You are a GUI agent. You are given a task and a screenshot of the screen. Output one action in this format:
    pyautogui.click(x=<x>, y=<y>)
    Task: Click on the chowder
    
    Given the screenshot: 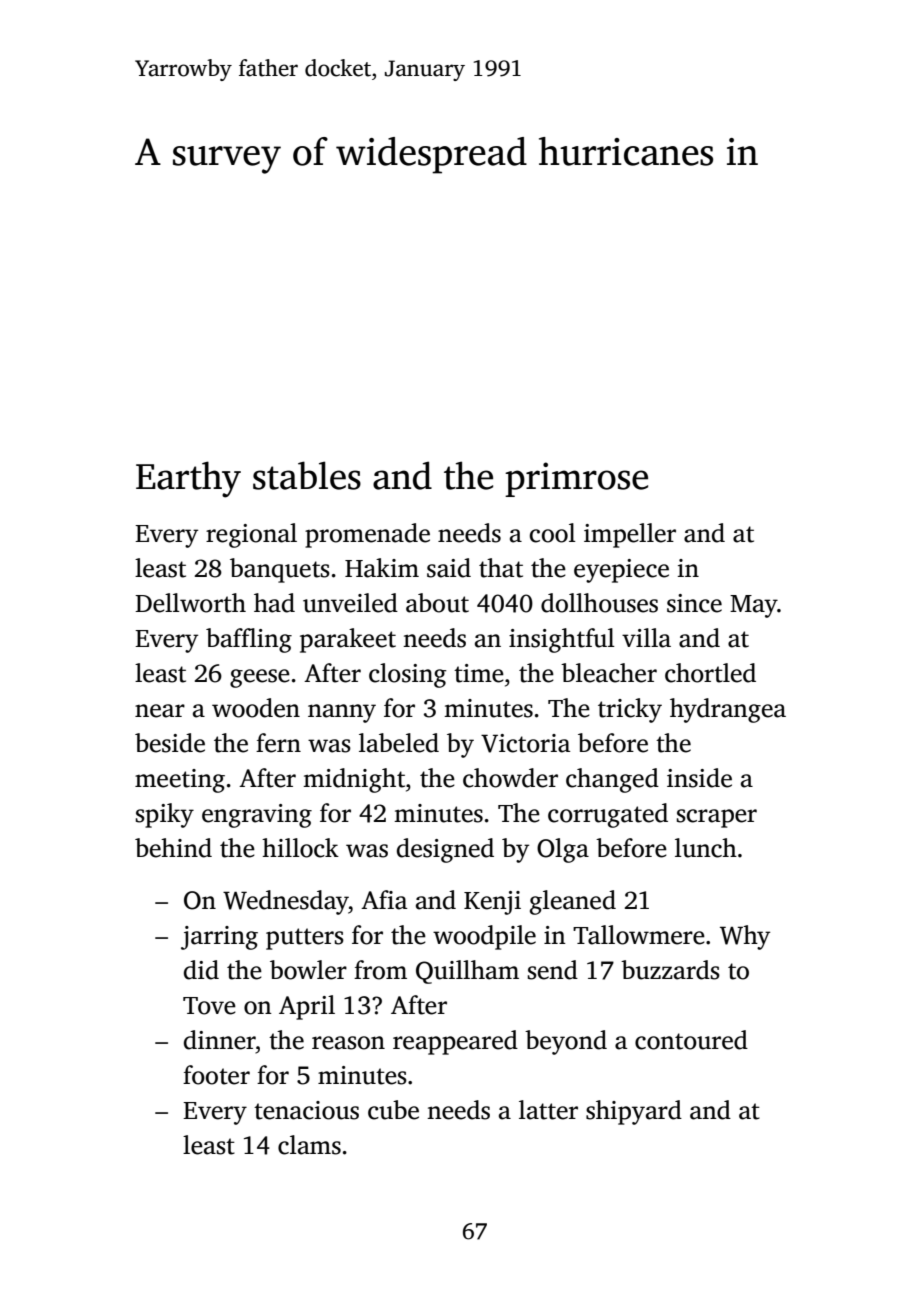 What is the action you would take?
    pyautogui.click(x=510, y=778)
